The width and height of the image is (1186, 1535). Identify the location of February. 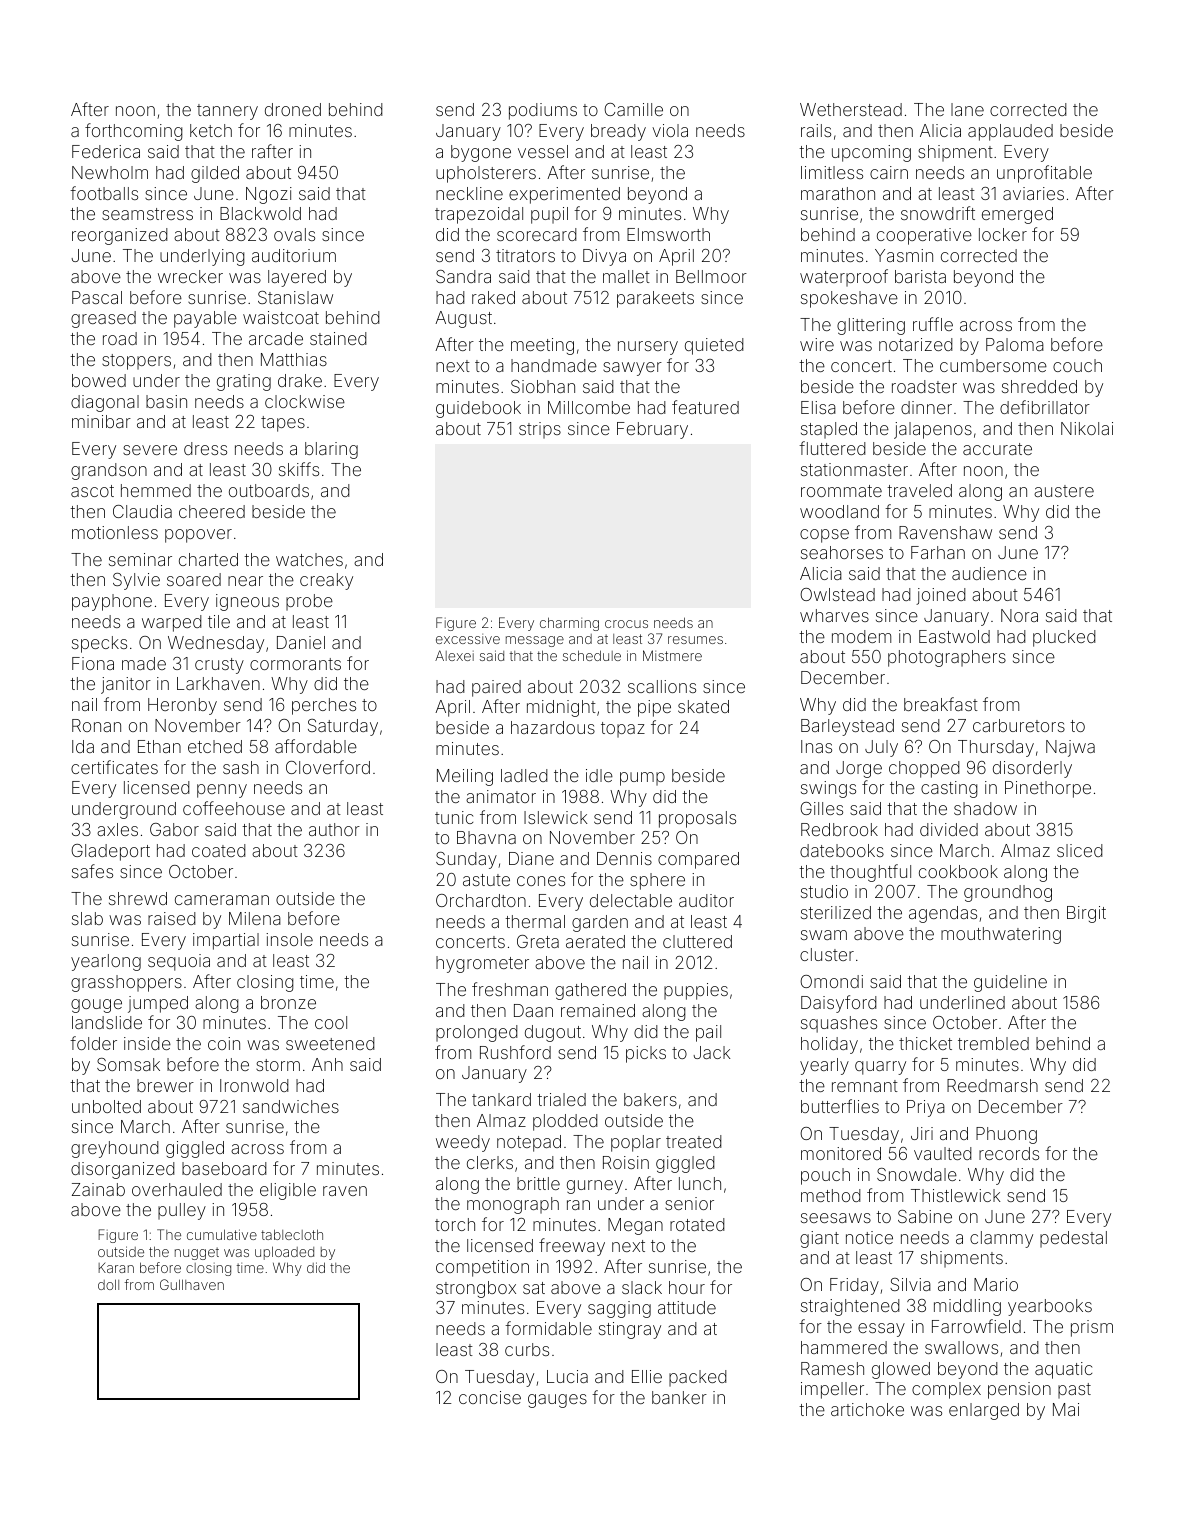
(652, 430).
